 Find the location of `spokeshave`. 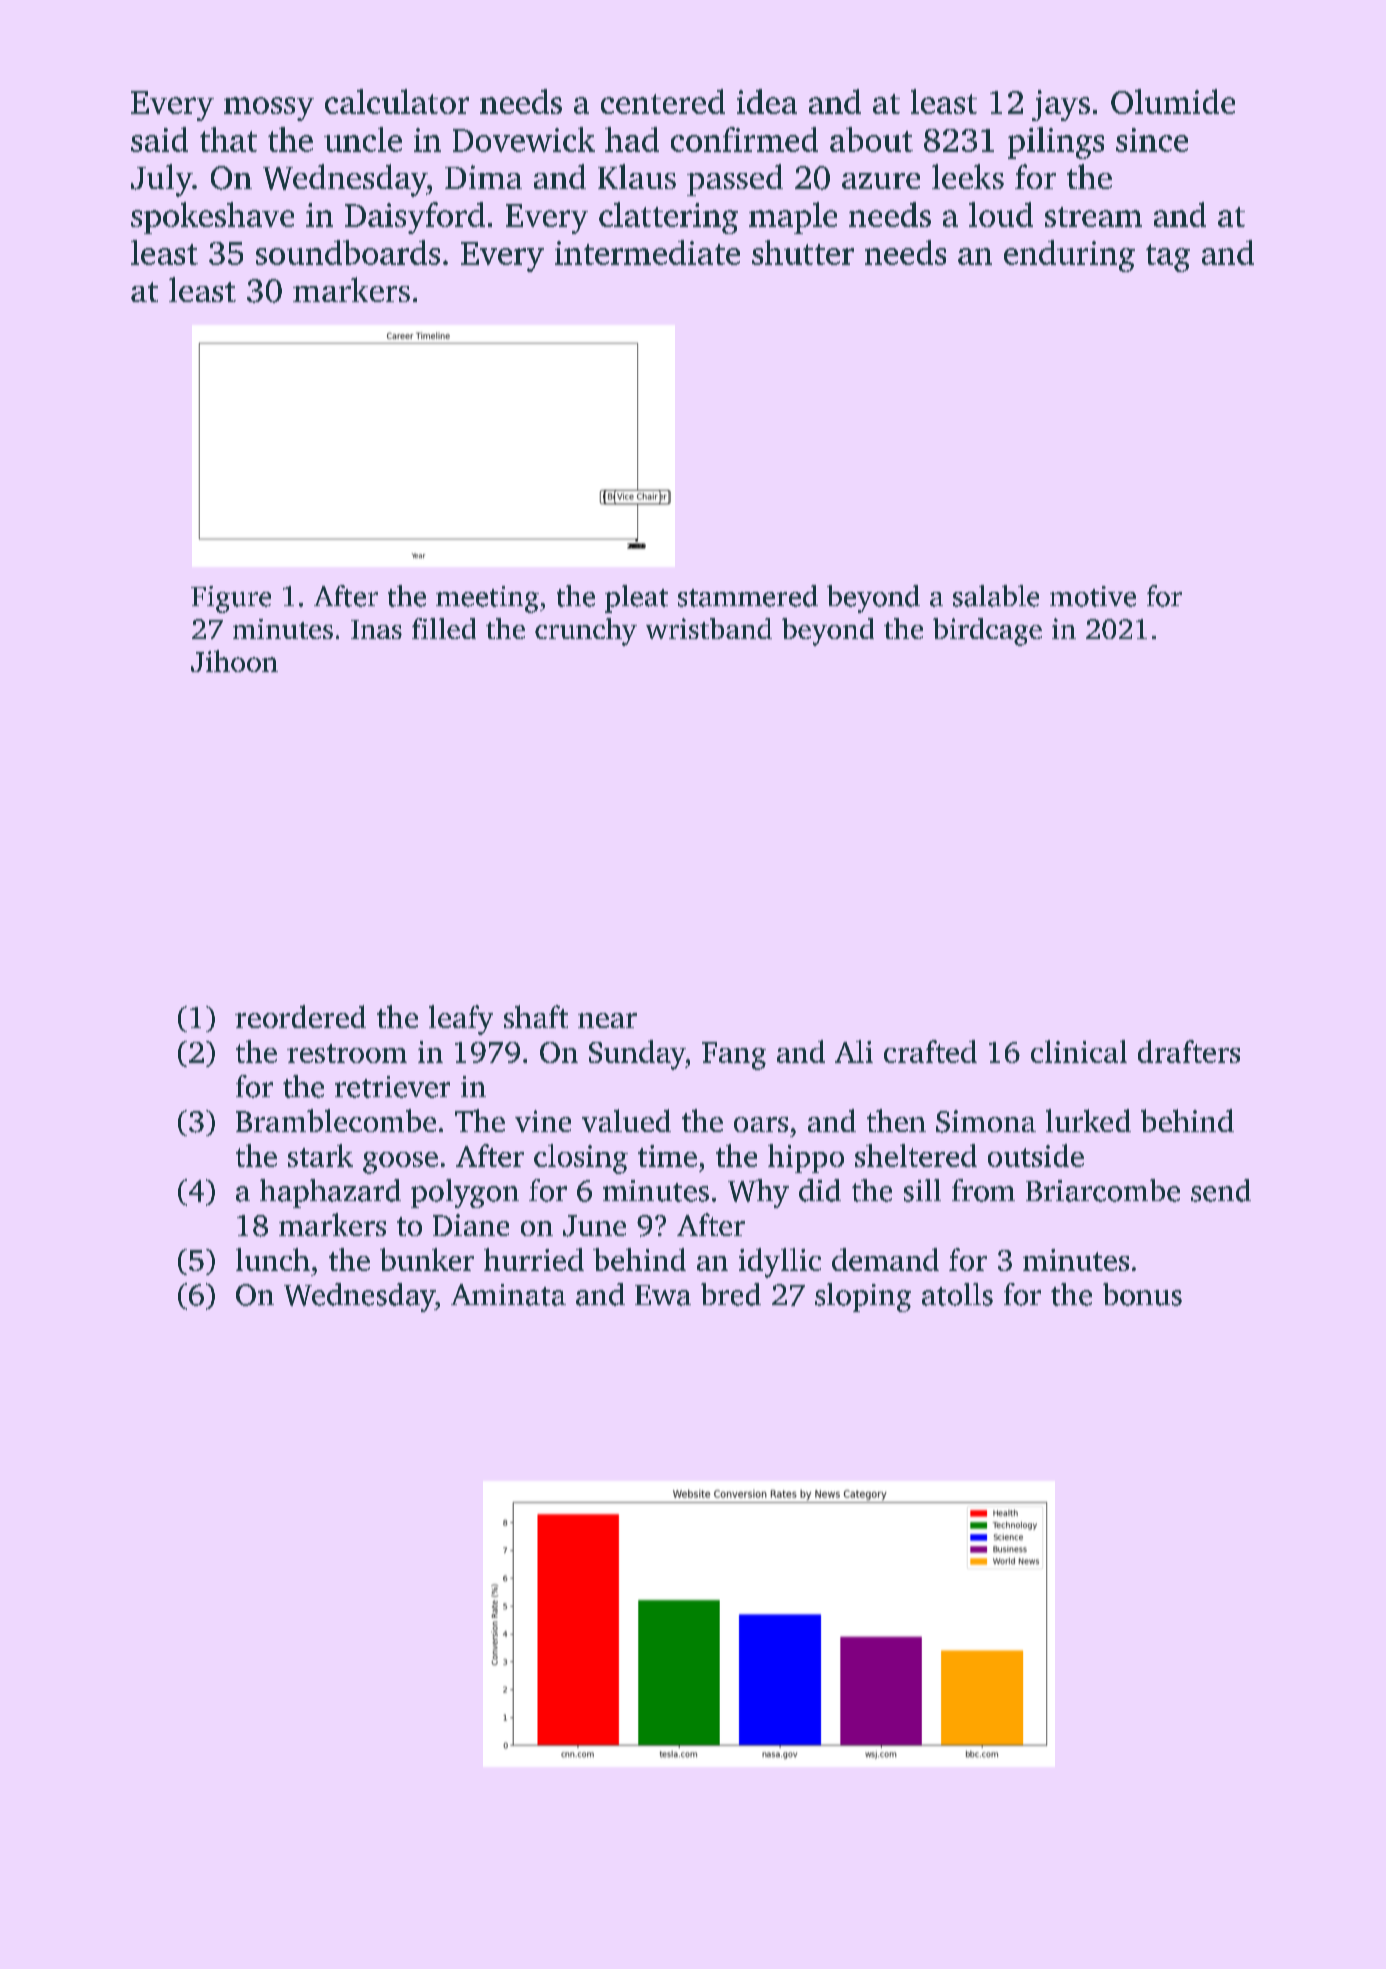

spokeshave is located at coordinates (212, 218).
